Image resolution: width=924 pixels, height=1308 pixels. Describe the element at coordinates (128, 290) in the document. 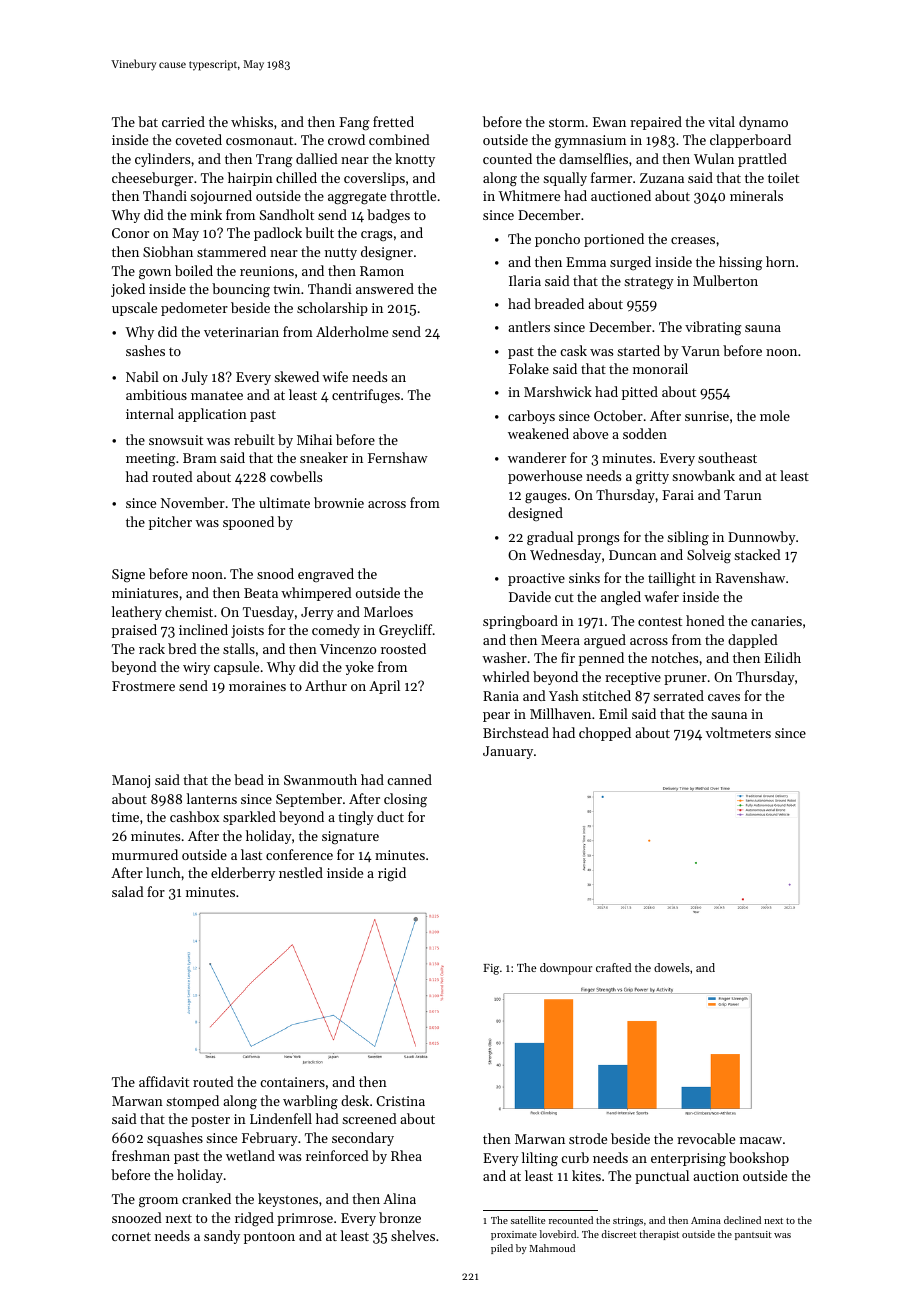

I see `joked` at that location.
